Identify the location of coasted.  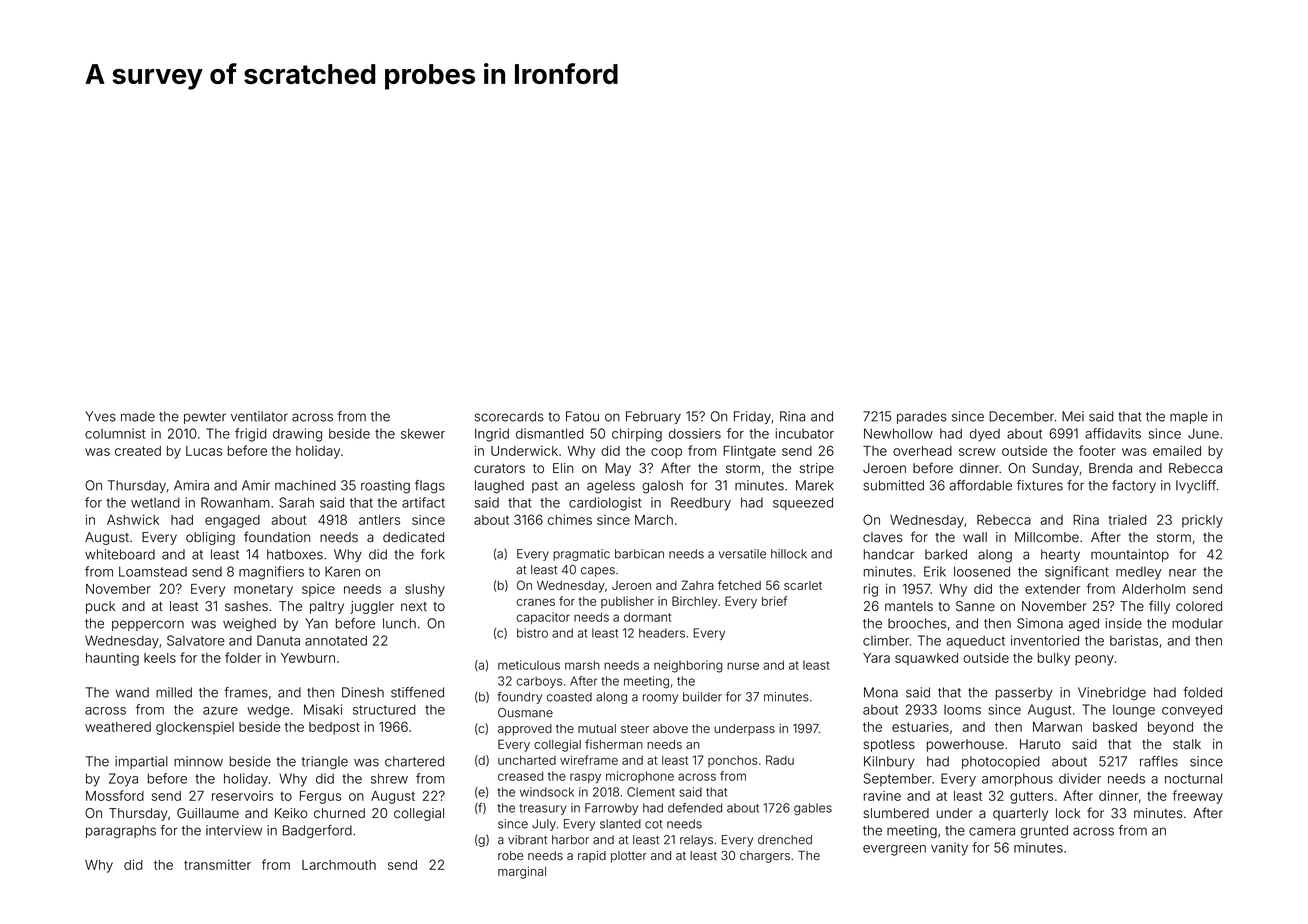
(569, 697).
